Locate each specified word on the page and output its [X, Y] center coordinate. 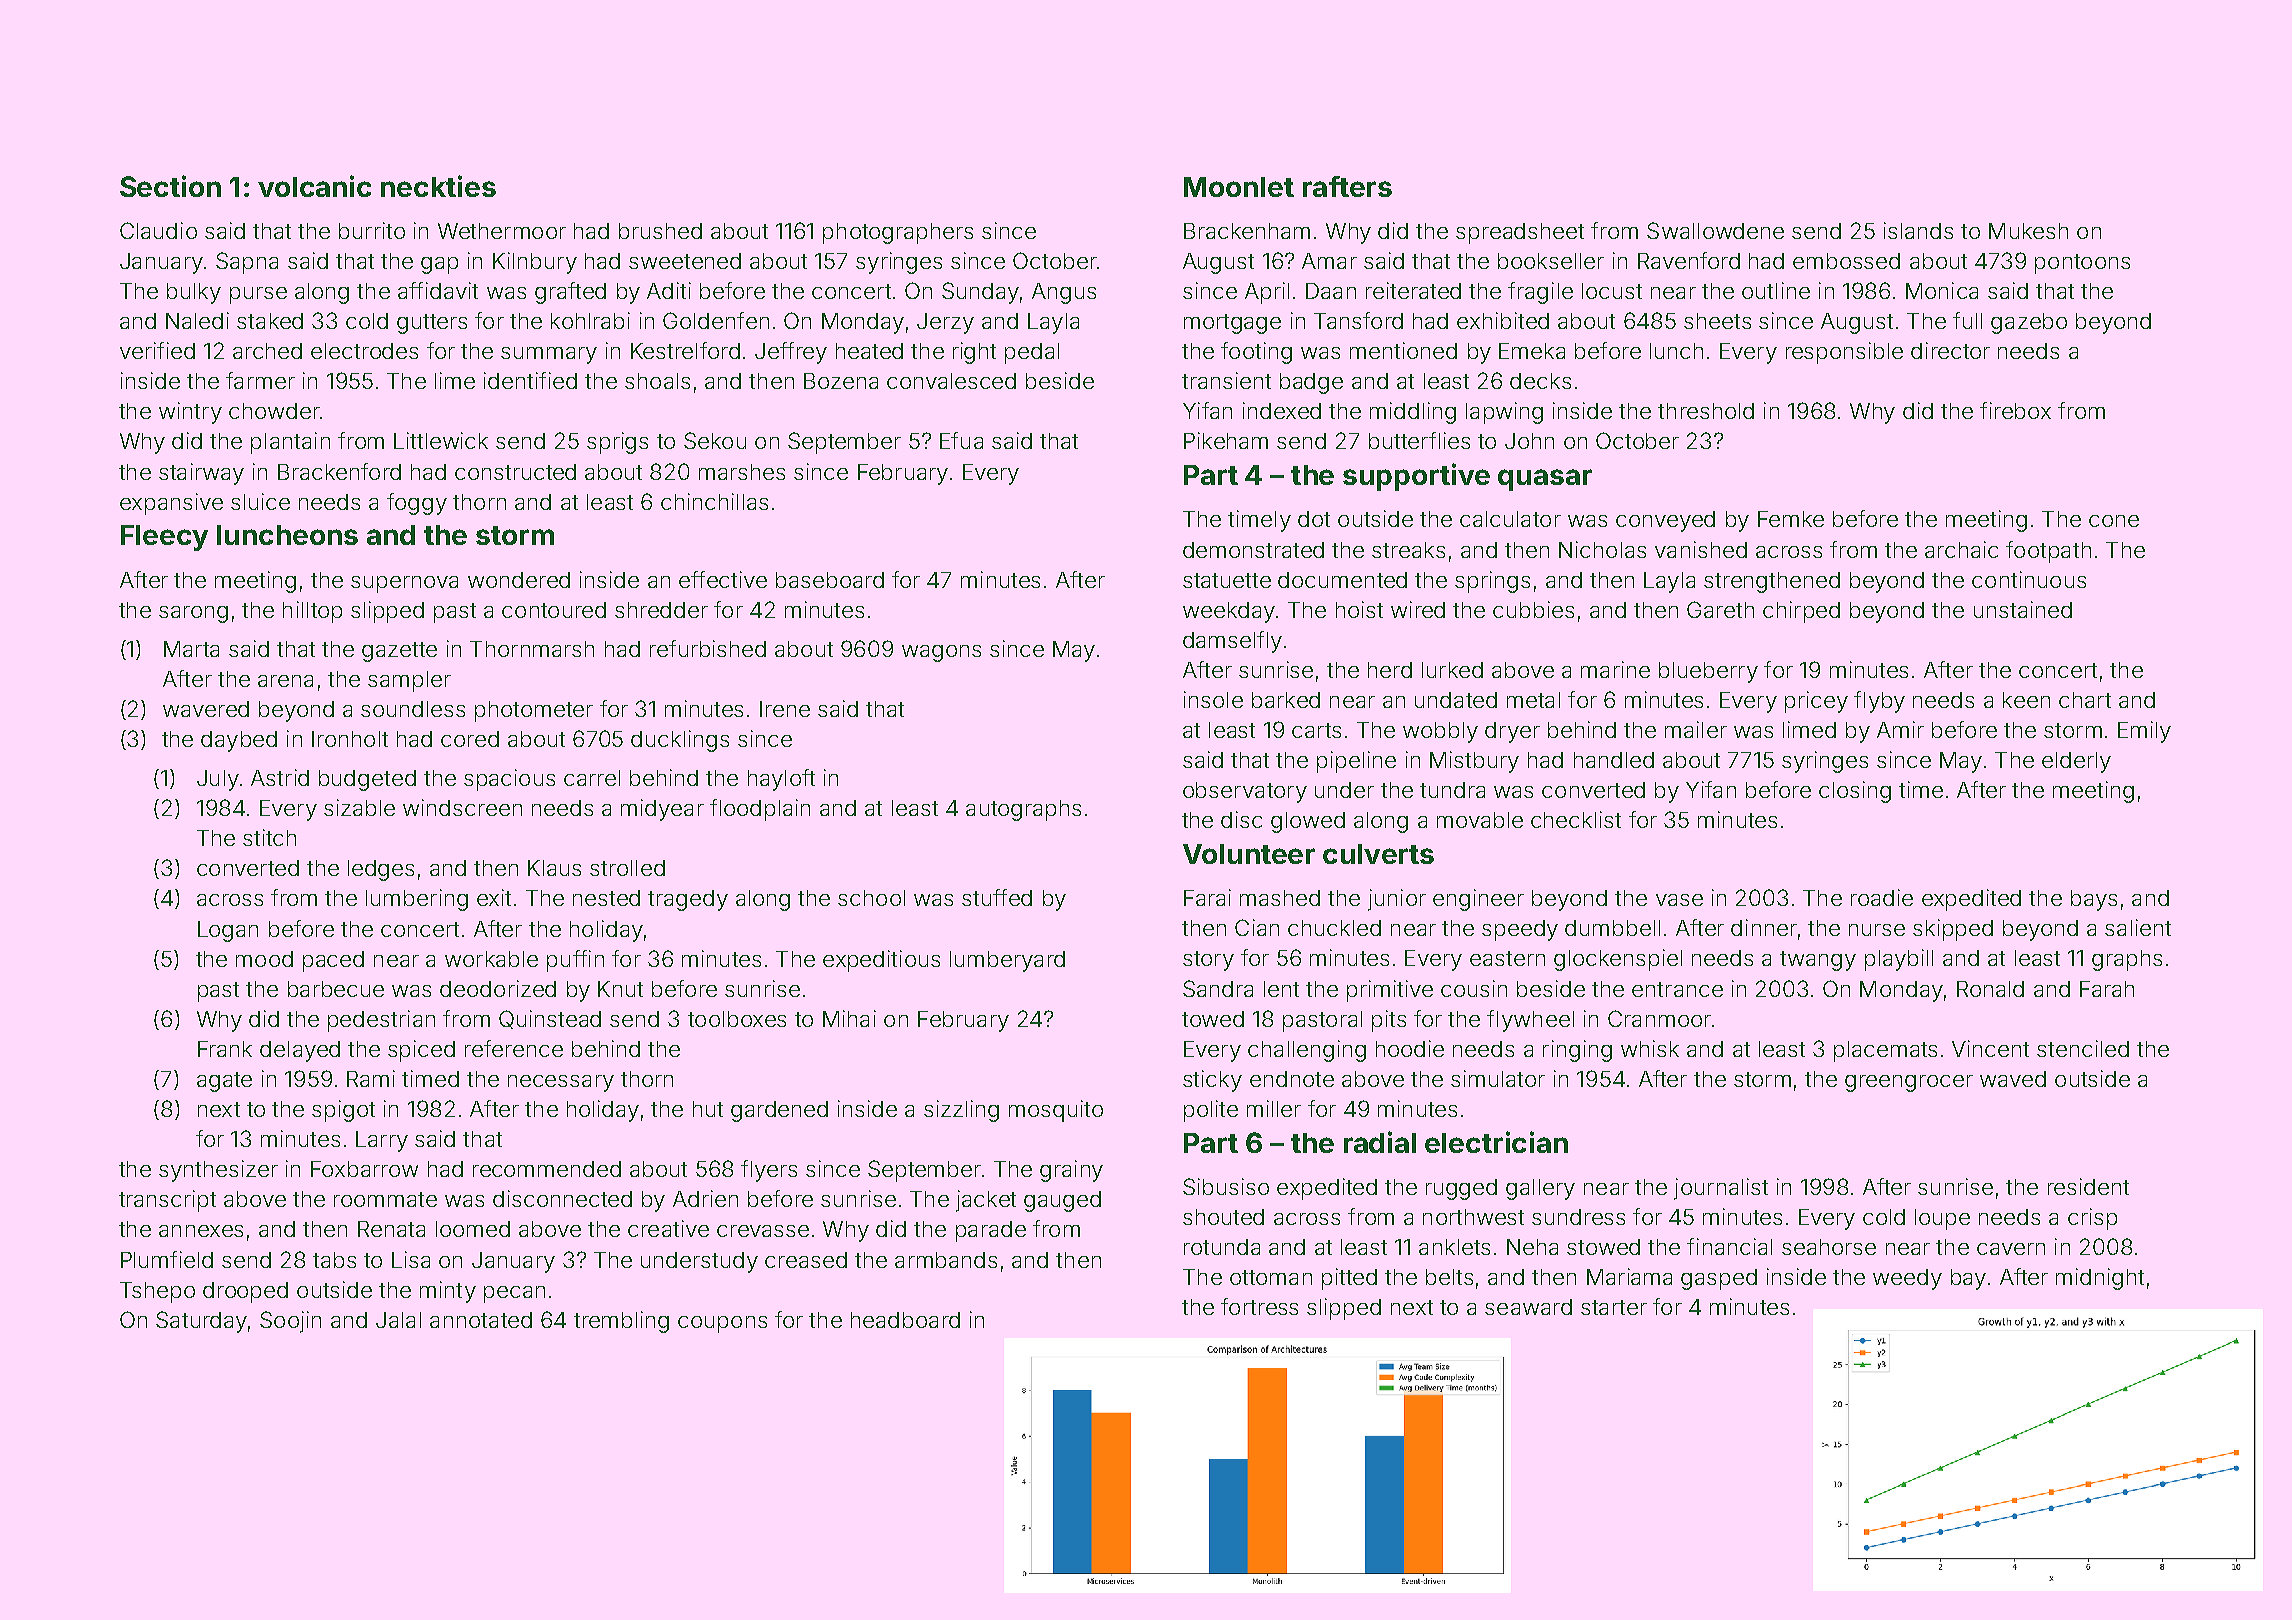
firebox [2015, 410]
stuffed [997, 897]
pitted [1349, 1279]
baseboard [830, 580]
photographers [898, 233]
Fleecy [164, 538]
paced [333, 961]
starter [1614, 1307]
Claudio [158, 230]
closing [1855, 792]
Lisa [411, 1259]
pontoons [2082, 264]
